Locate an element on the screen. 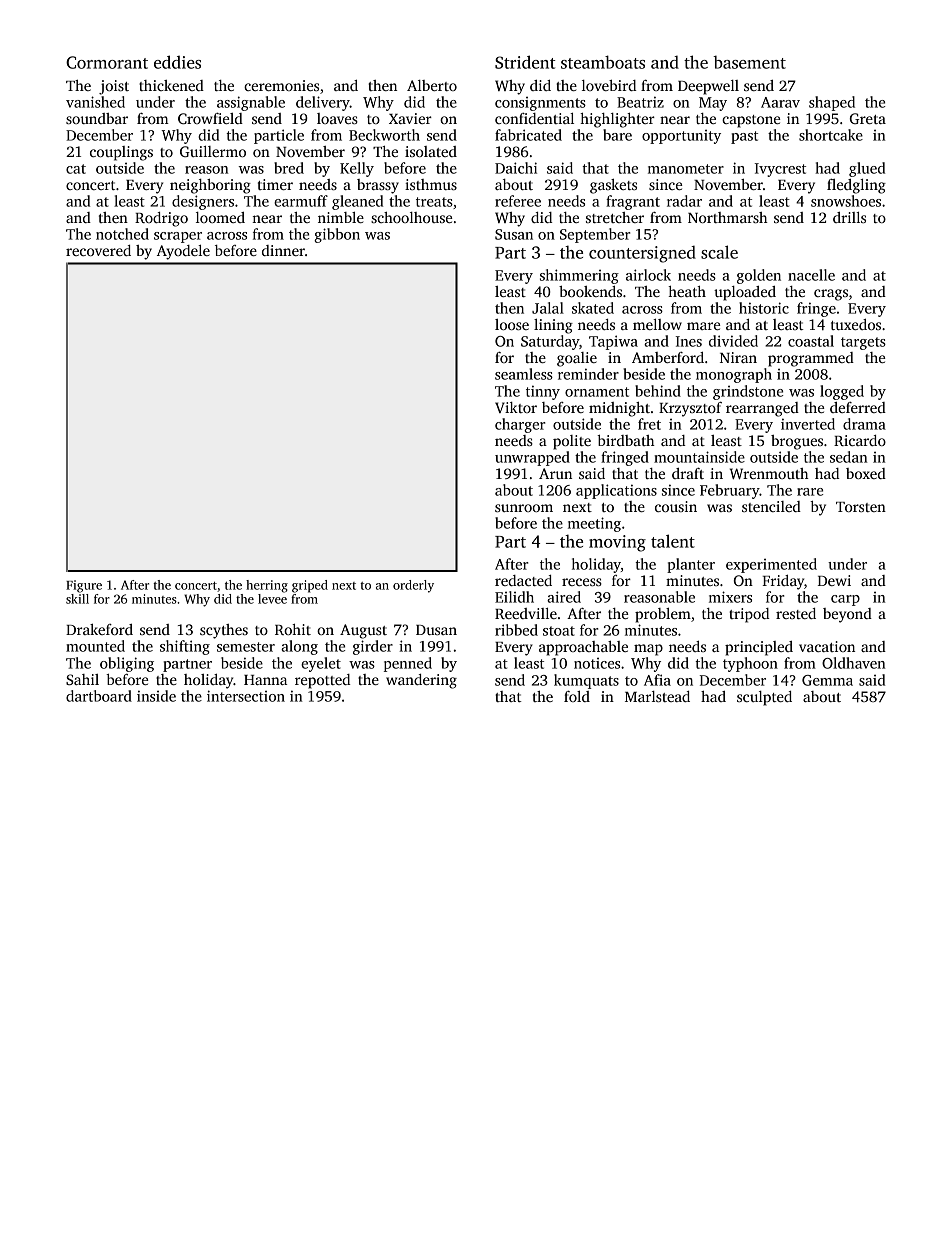  eddies is located at coordinates (177, 62).
